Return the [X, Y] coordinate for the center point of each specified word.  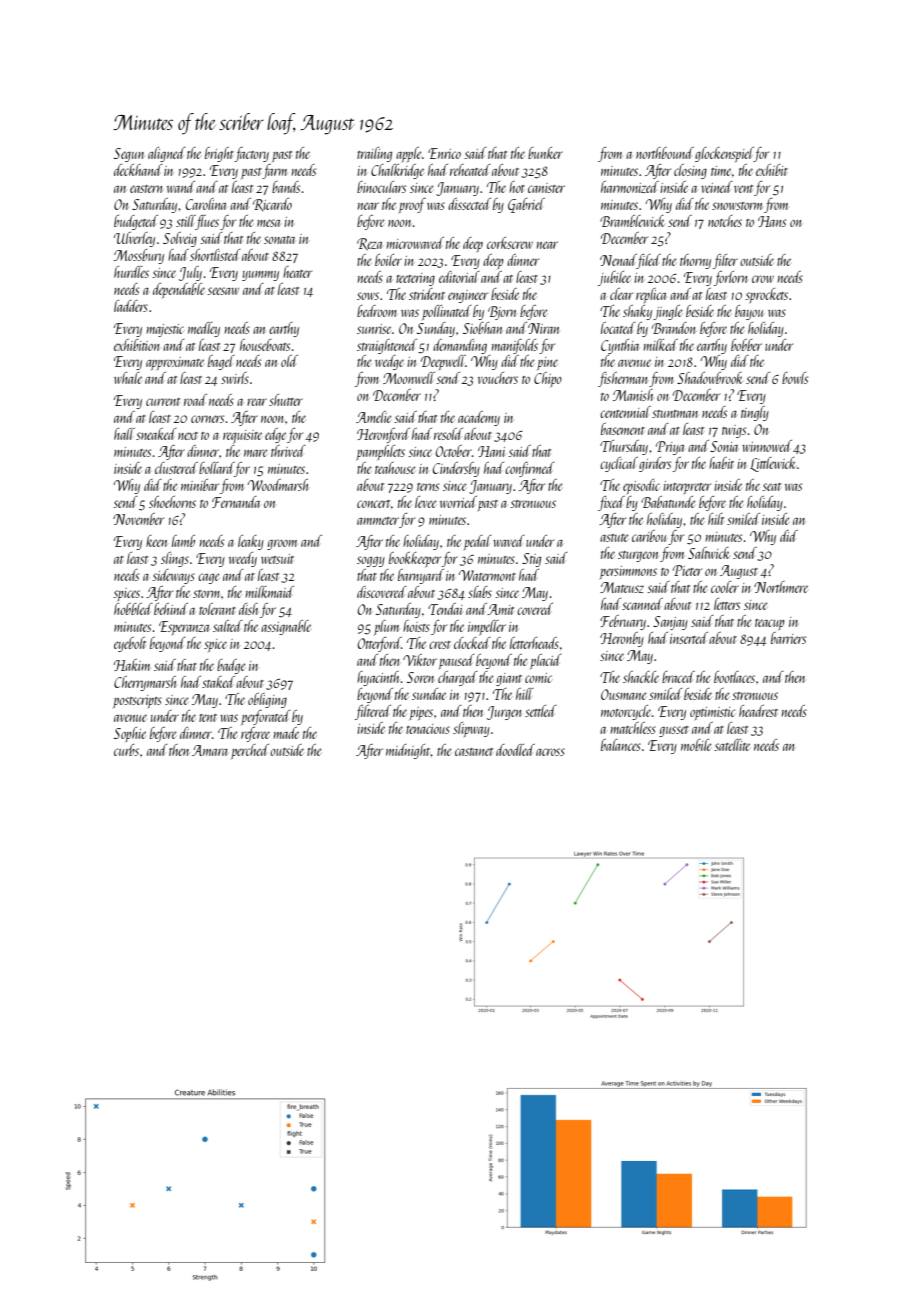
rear [257, 402]
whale [128, 378]
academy [479, 418]
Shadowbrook [710, 378]
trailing [374, 154]
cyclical [619, 464]
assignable [286, 627]
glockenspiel [724, 154]
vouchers [498, 378]
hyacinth [378, 678]
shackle [641, 677]
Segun [129, 155]
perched [250, 751]
